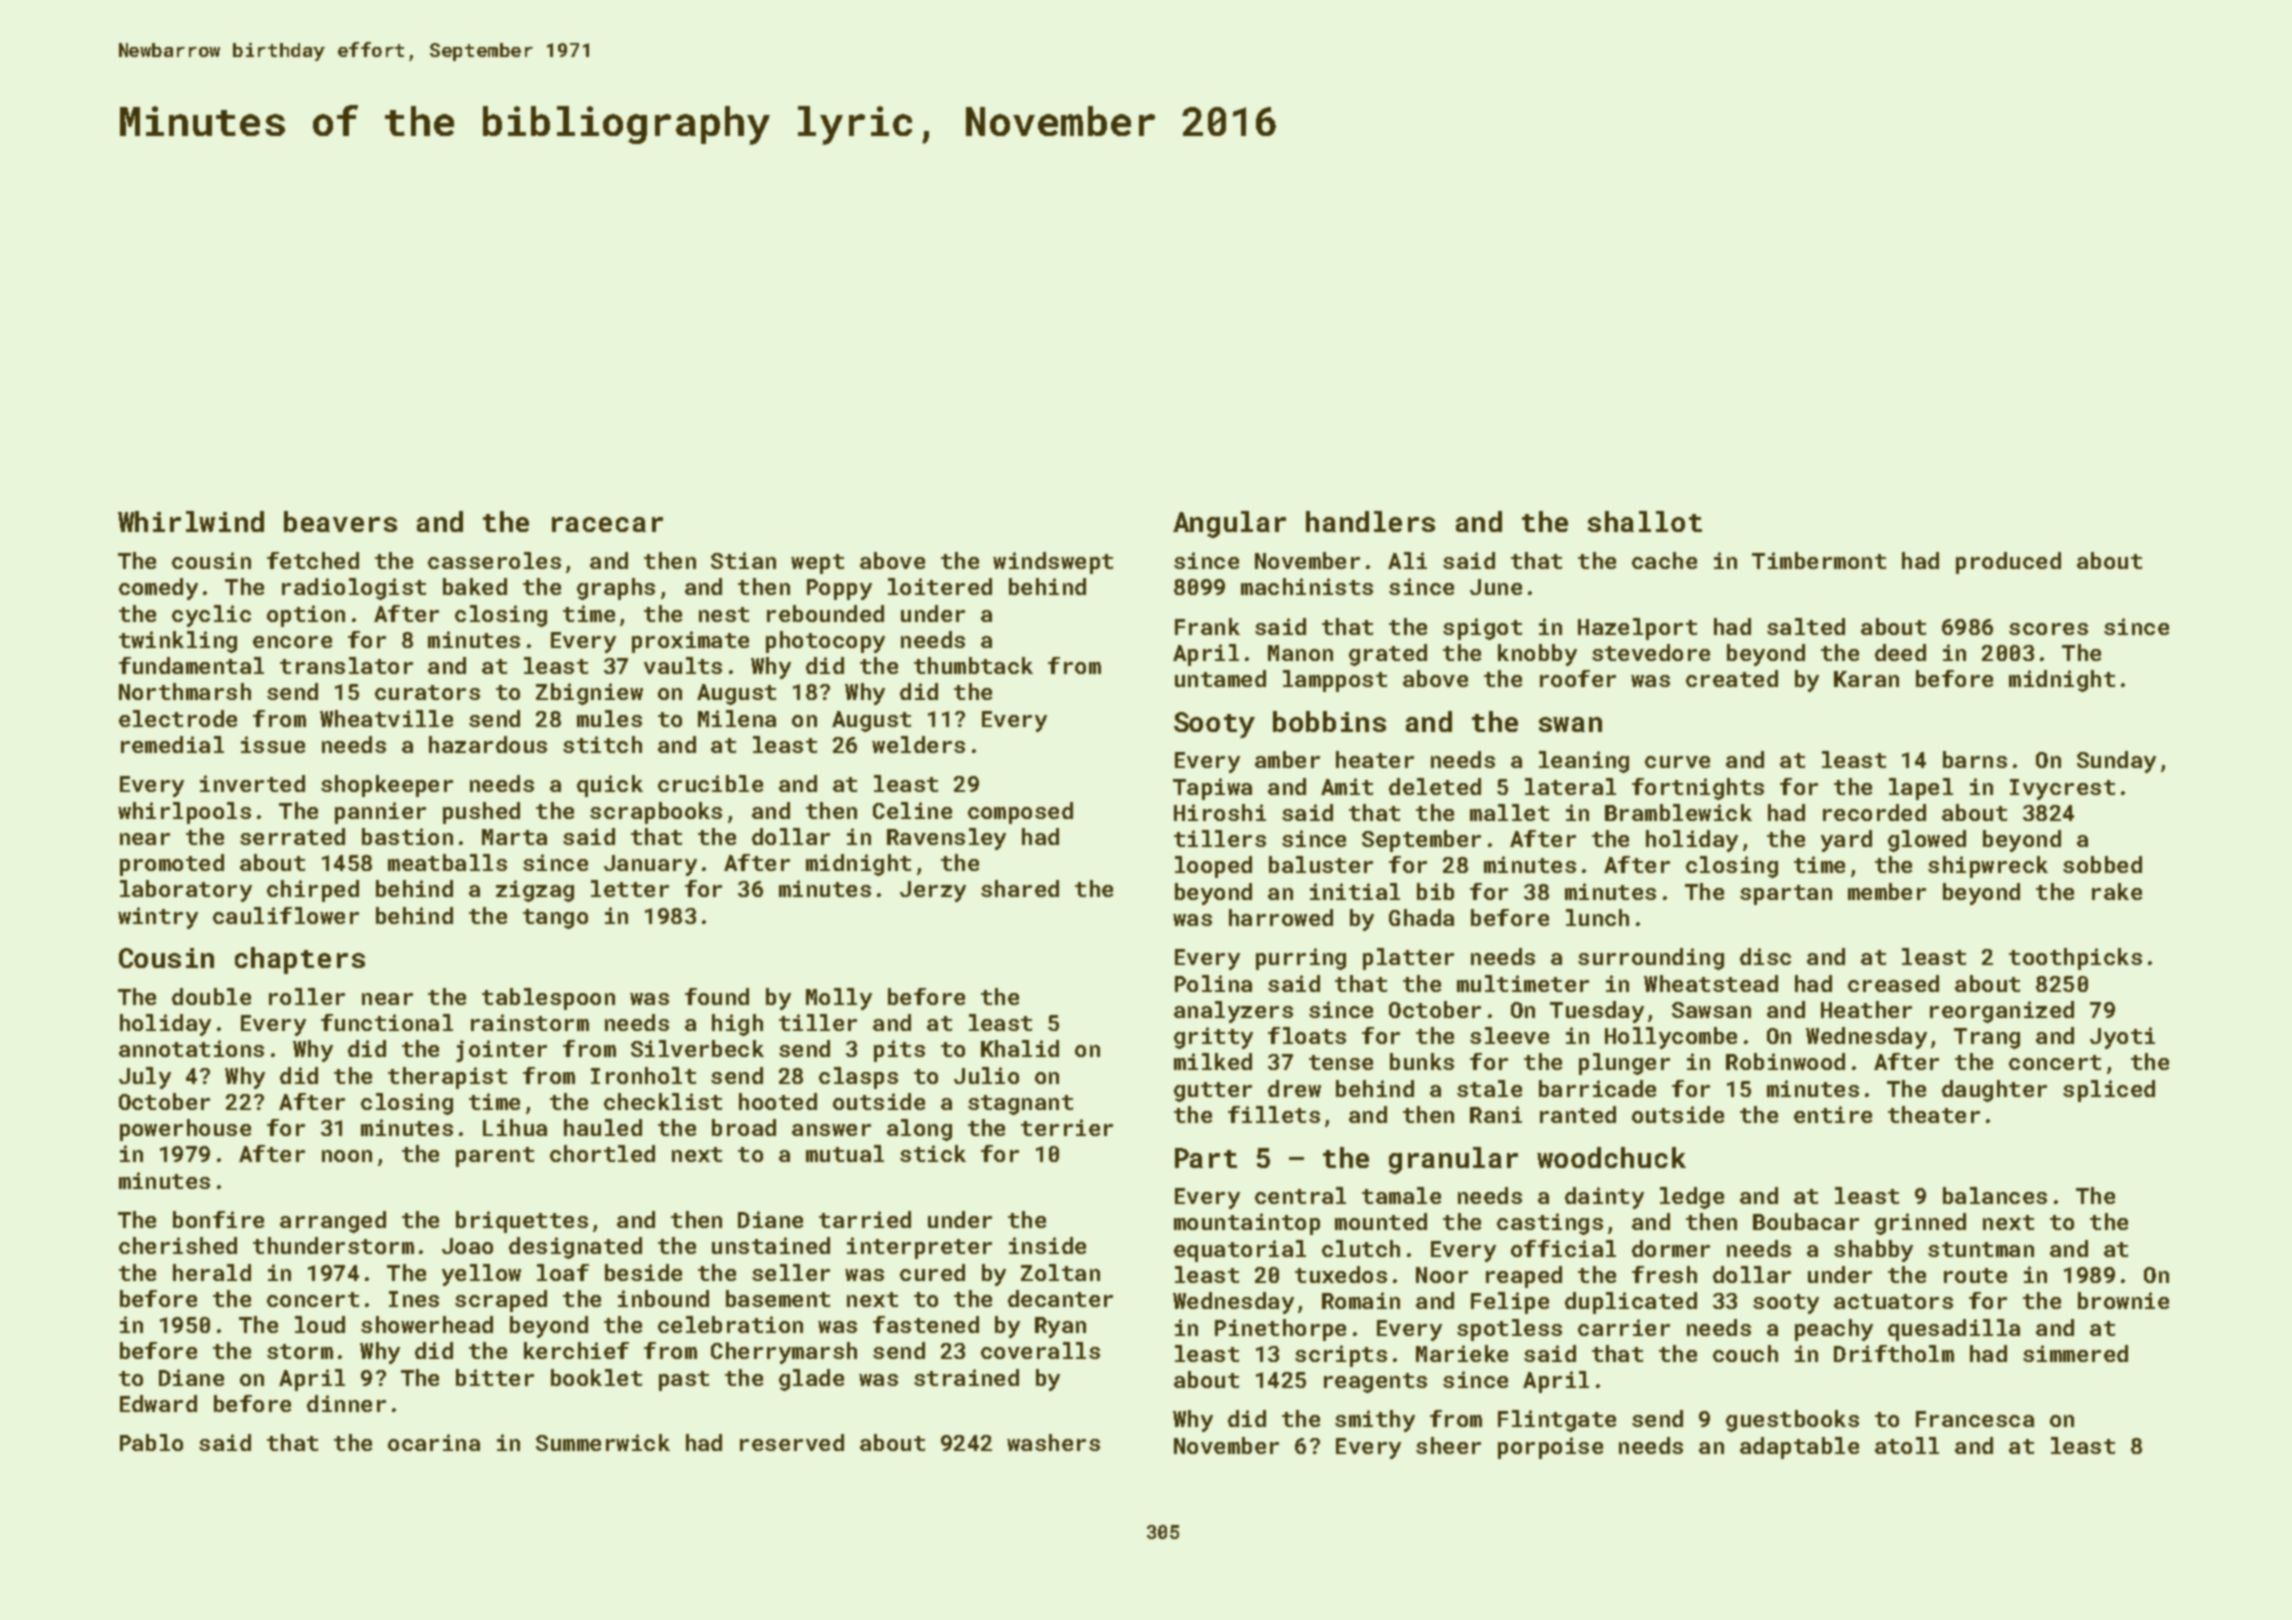  What do you see at coordinates (1213, 983) in the document?
I see `Polina` at bounding box center [1213, 983].
